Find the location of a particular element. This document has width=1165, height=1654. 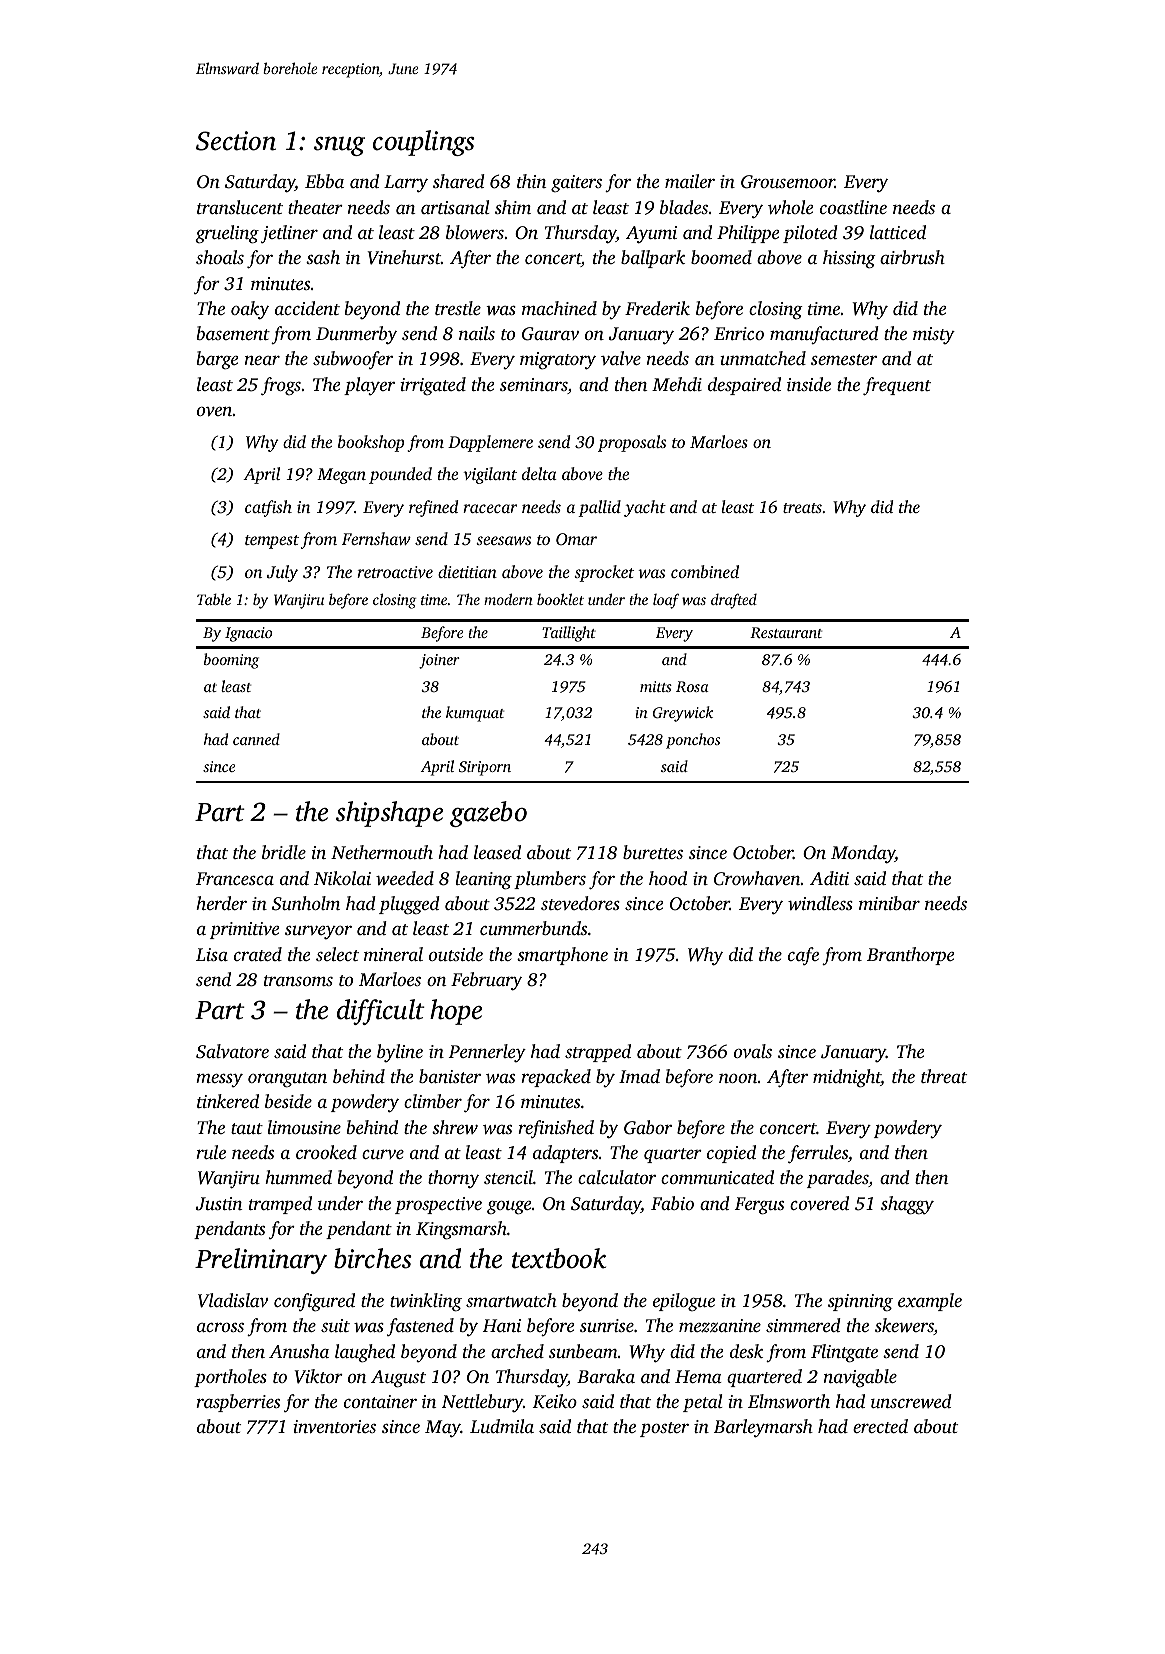

cafe is located at coordinates (803, 956).
